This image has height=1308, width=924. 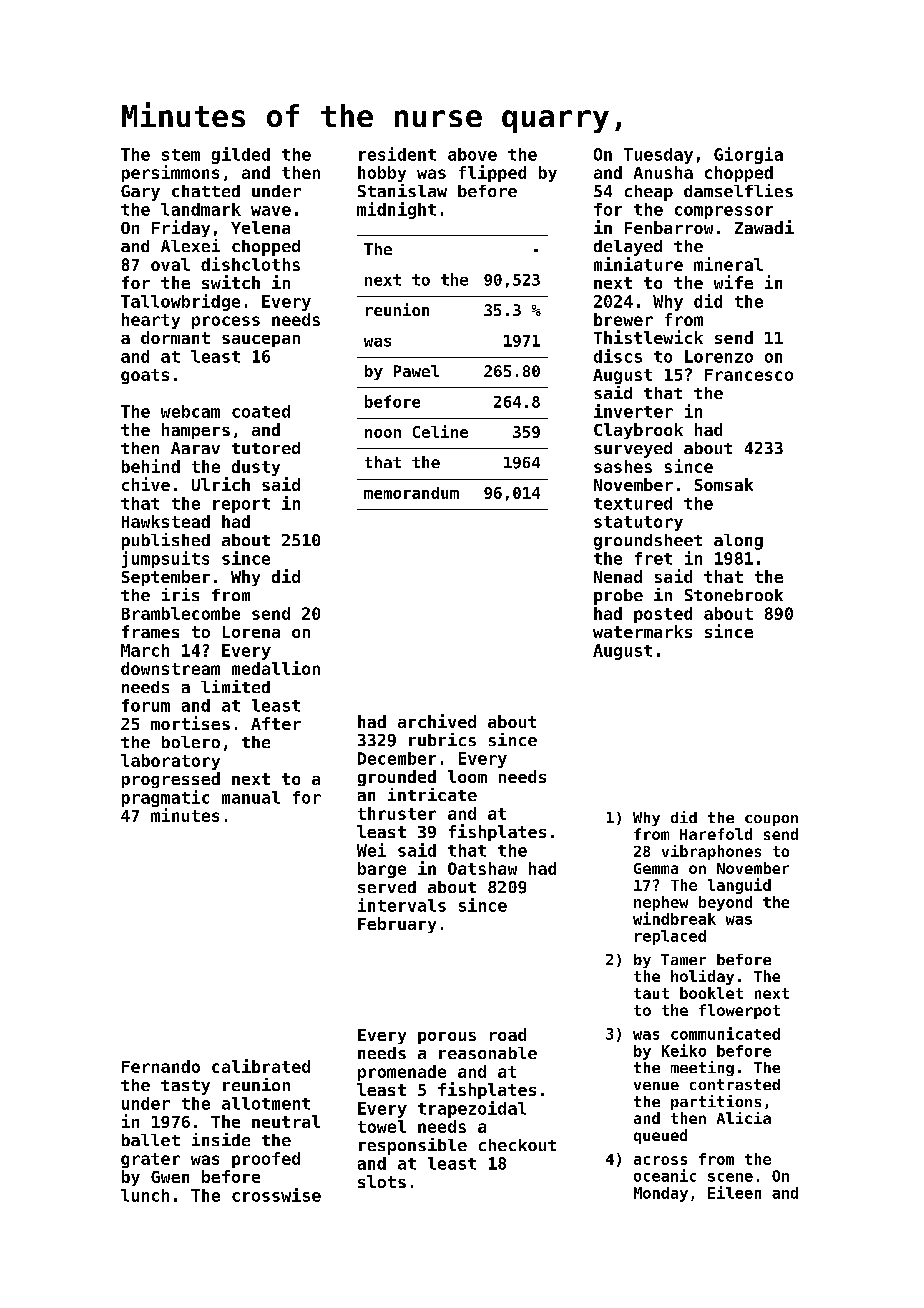 I want to click on Lorenzo, so click(x=719, y=356).
